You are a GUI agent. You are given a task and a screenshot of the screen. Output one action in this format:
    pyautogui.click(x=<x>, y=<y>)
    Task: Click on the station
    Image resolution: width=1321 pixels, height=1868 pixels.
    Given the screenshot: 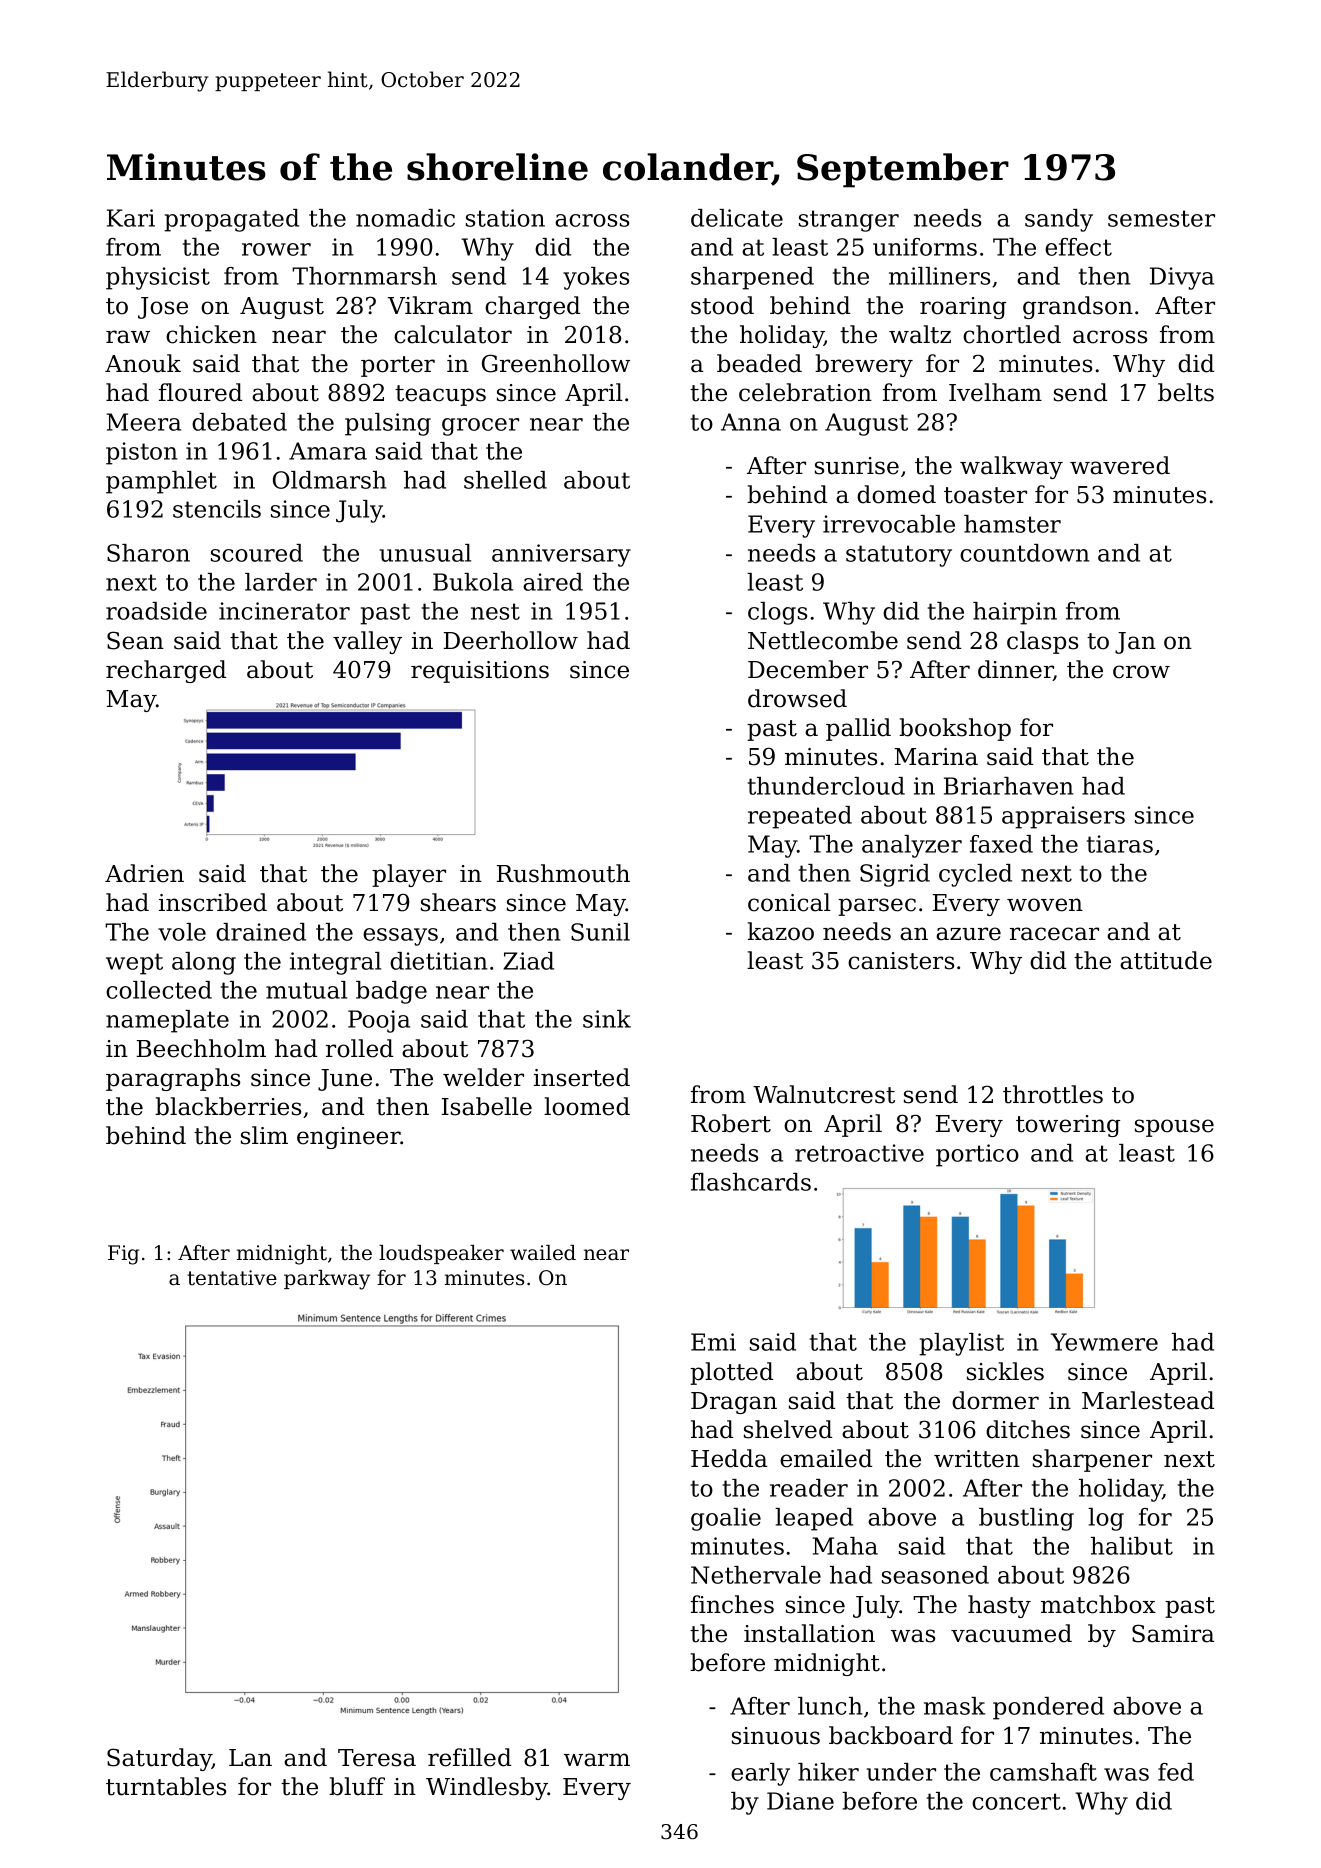 What is the action you would take?
    pyautogui.click(x=505, y=218)
